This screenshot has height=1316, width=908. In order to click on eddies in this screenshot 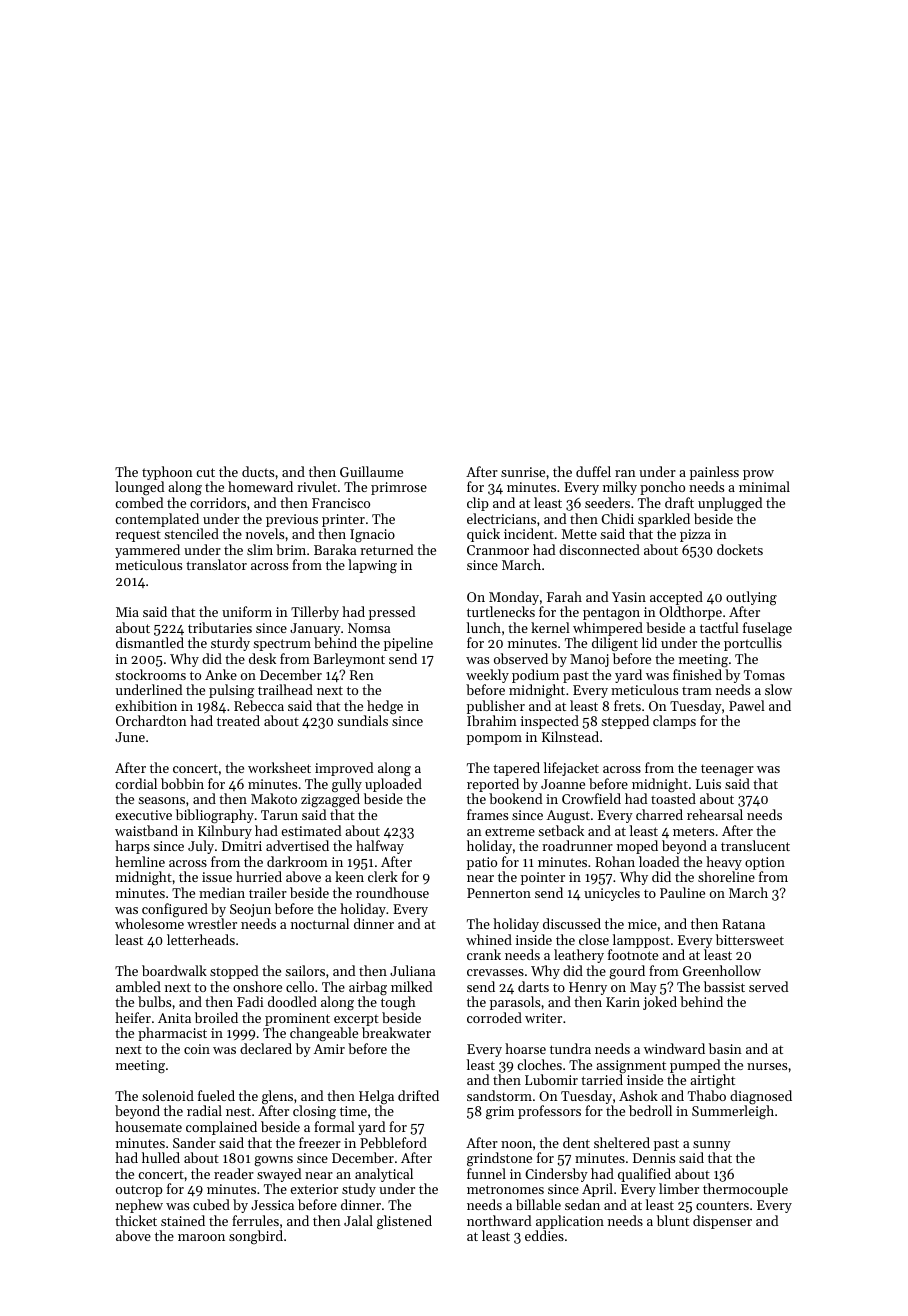, I will do `click(544, 1235)`.
